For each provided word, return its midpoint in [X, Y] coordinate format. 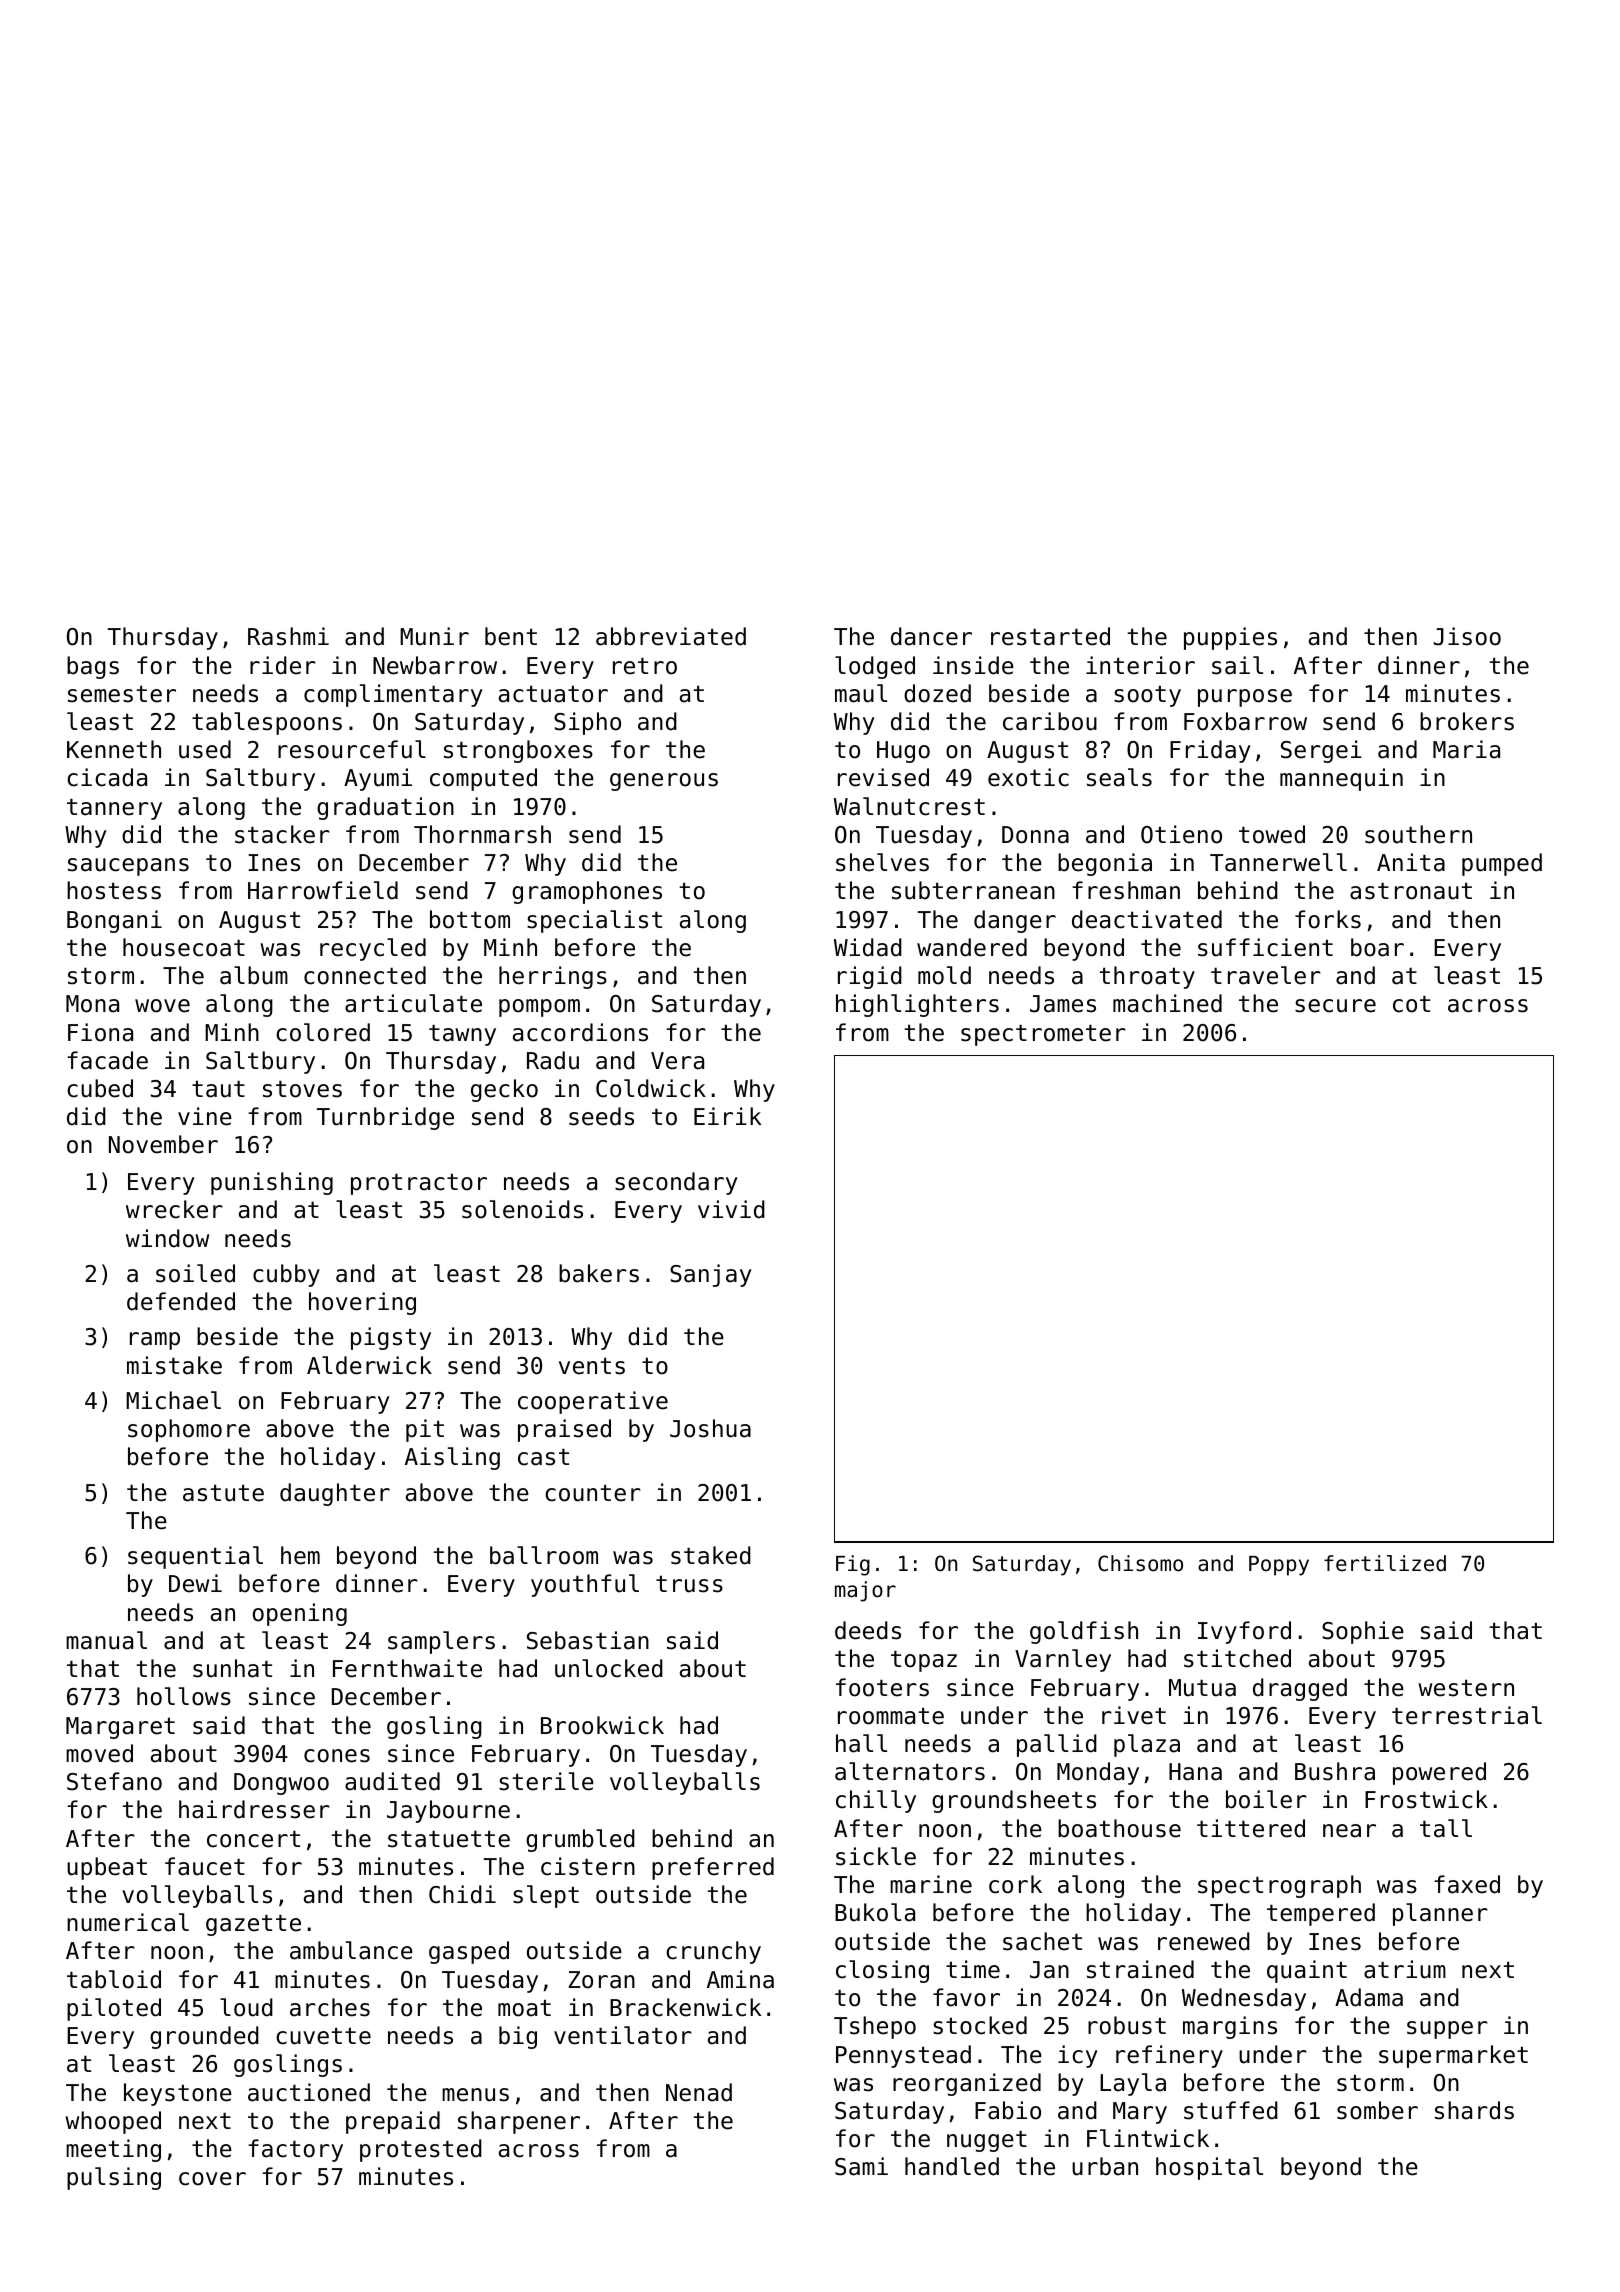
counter [593, 1493]
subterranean [973, 890]
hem [300, 1555]
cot [1411, 1004]
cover [212, 2179]
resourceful [352, 749]
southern [1418, 834]
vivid [731, 1209]
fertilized [1385, 1563]
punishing [272, 1183]
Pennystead [903, 2056]
